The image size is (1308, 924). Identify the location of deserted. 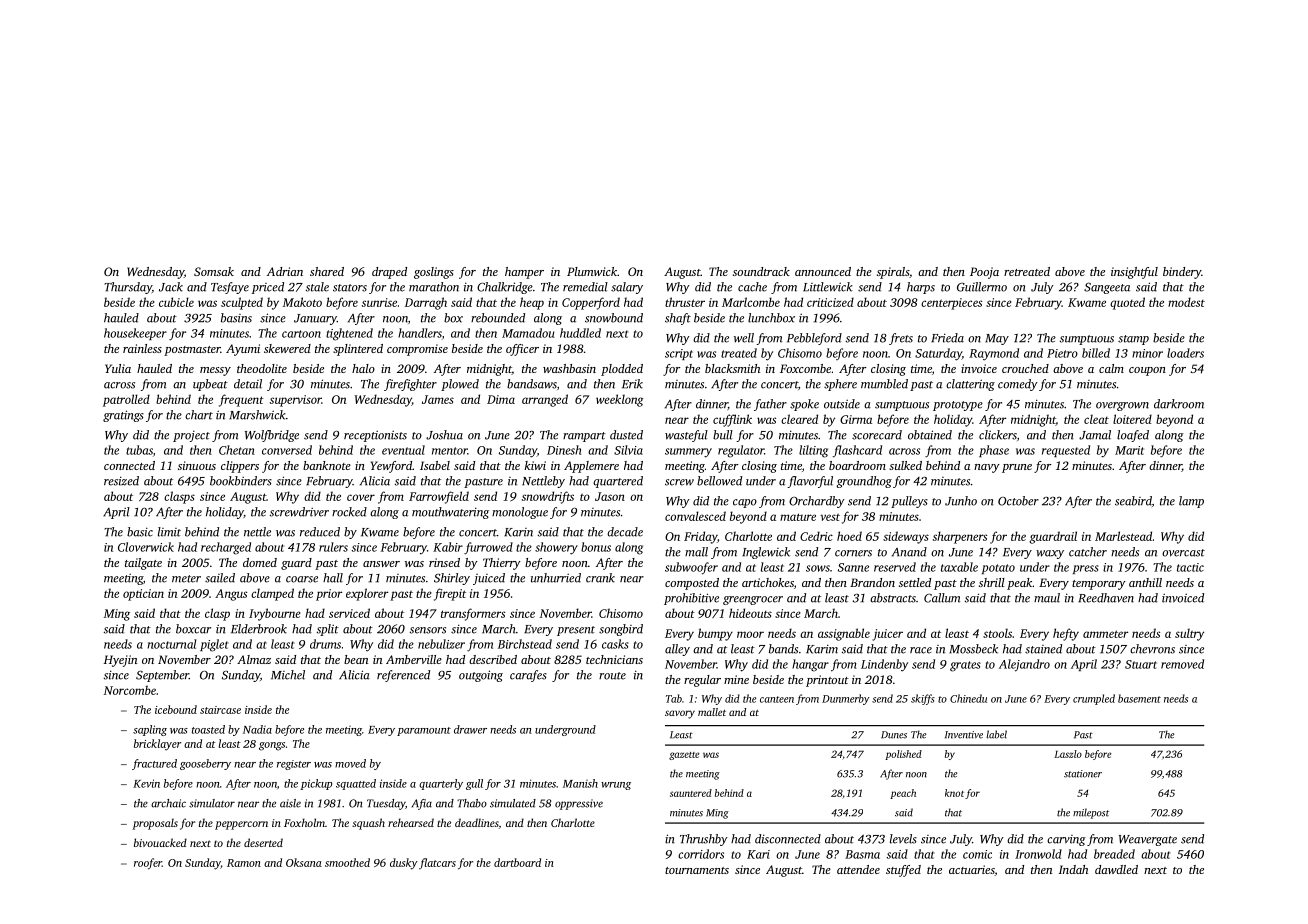
(263, 842).
